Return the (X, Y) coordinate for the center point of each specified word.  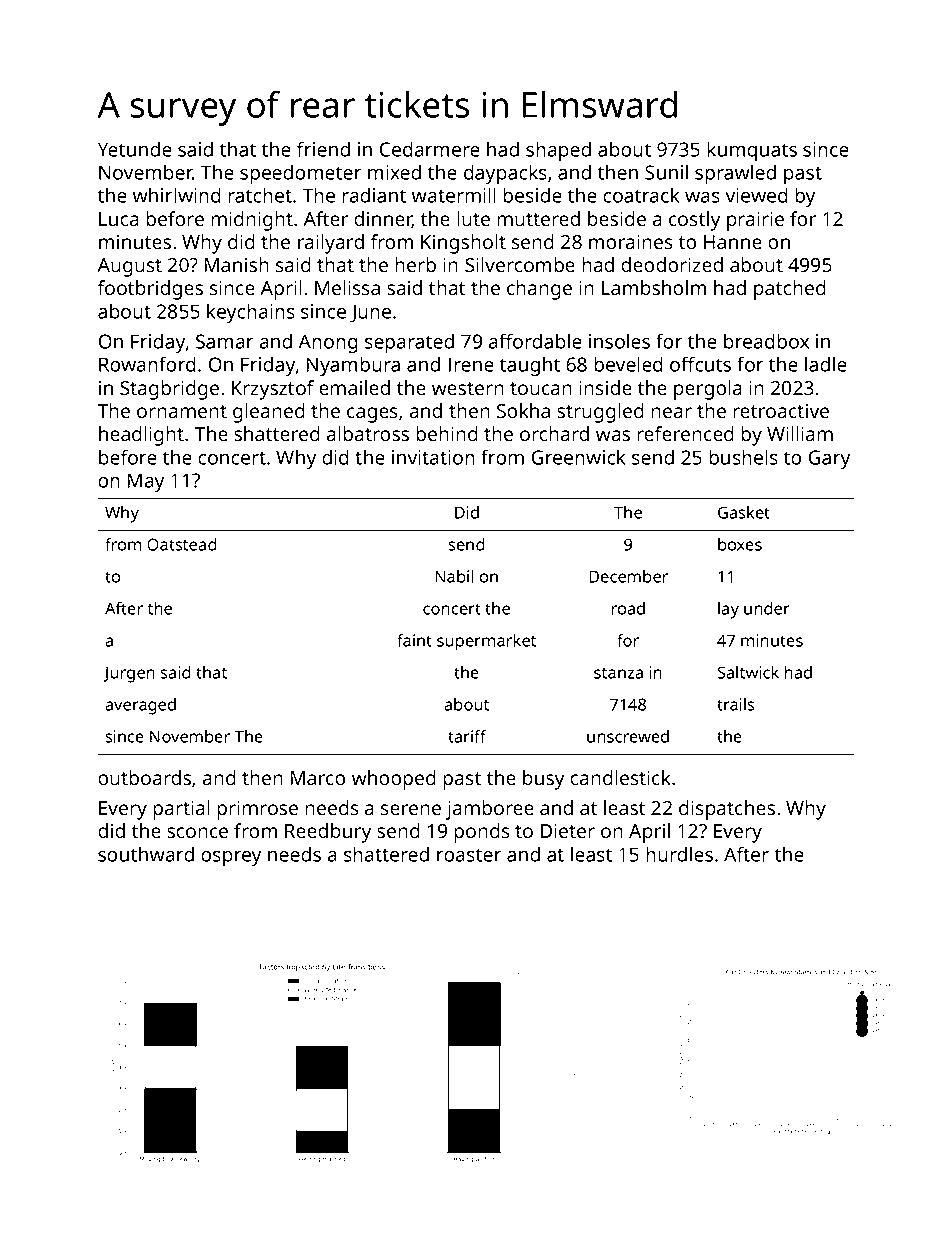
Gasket (744, 512)
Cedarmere (429, 149)
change (539, 290)
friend (323, 149)
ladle (826, 364)
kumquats (752, 151)
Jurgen (129, 674)
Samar (224, 341)
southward (146, 854)
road (628, 608)
